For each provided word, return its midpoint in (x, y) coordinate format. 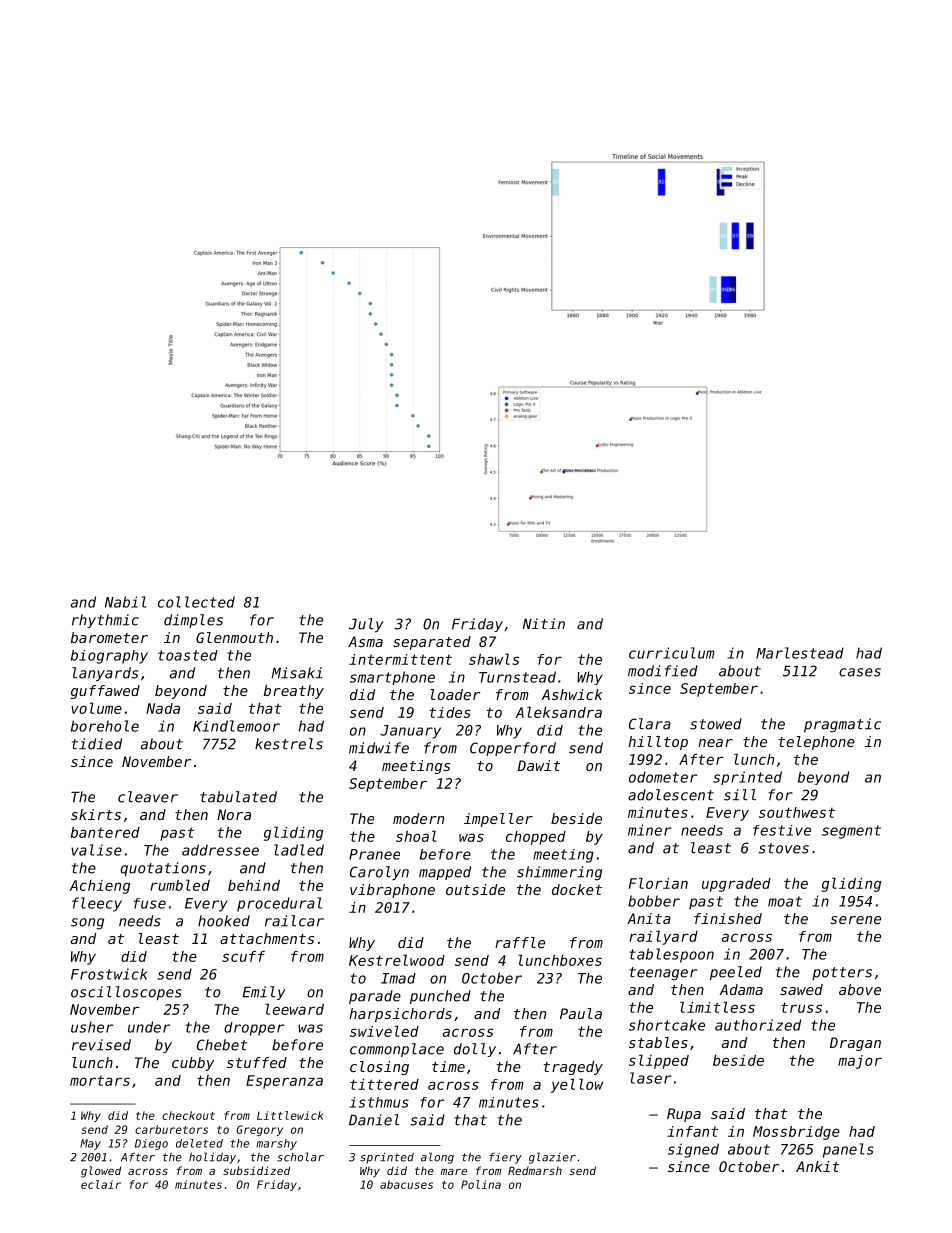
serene (855, 920)
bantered (105, 832)
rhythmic (105, 621)
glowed (101, 1172)
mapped (445, 873)
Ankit (818, 1166)
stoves (784, 848)
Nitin (544, 623)
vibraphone (392, 891)
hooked (224, 921)
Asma (365, 641)
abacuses (406, 1184)
